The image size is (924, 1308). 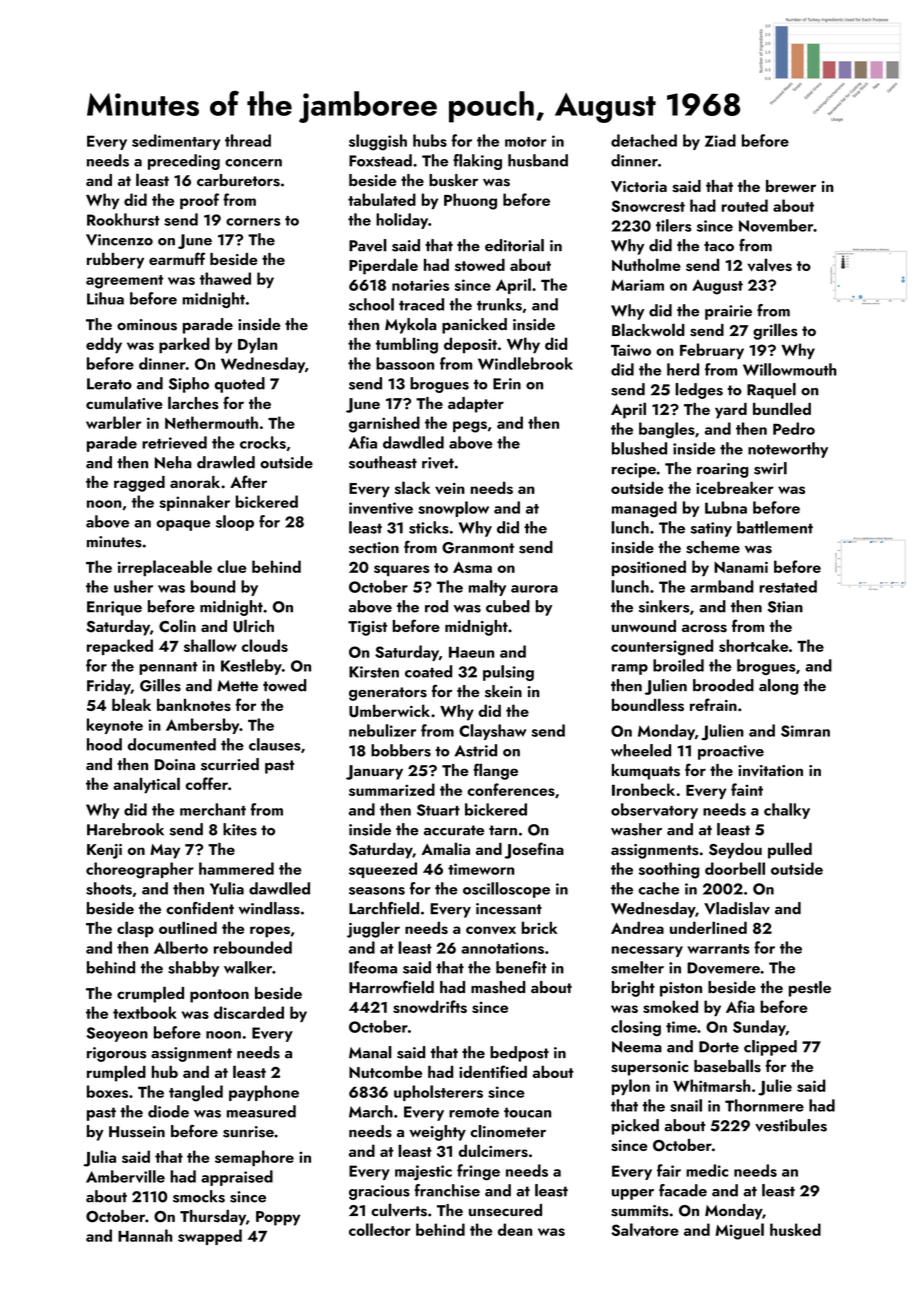 What do you see at coordinates (445, 848) in the page?
I see `Amalia` at bounding box center [445, 848].
